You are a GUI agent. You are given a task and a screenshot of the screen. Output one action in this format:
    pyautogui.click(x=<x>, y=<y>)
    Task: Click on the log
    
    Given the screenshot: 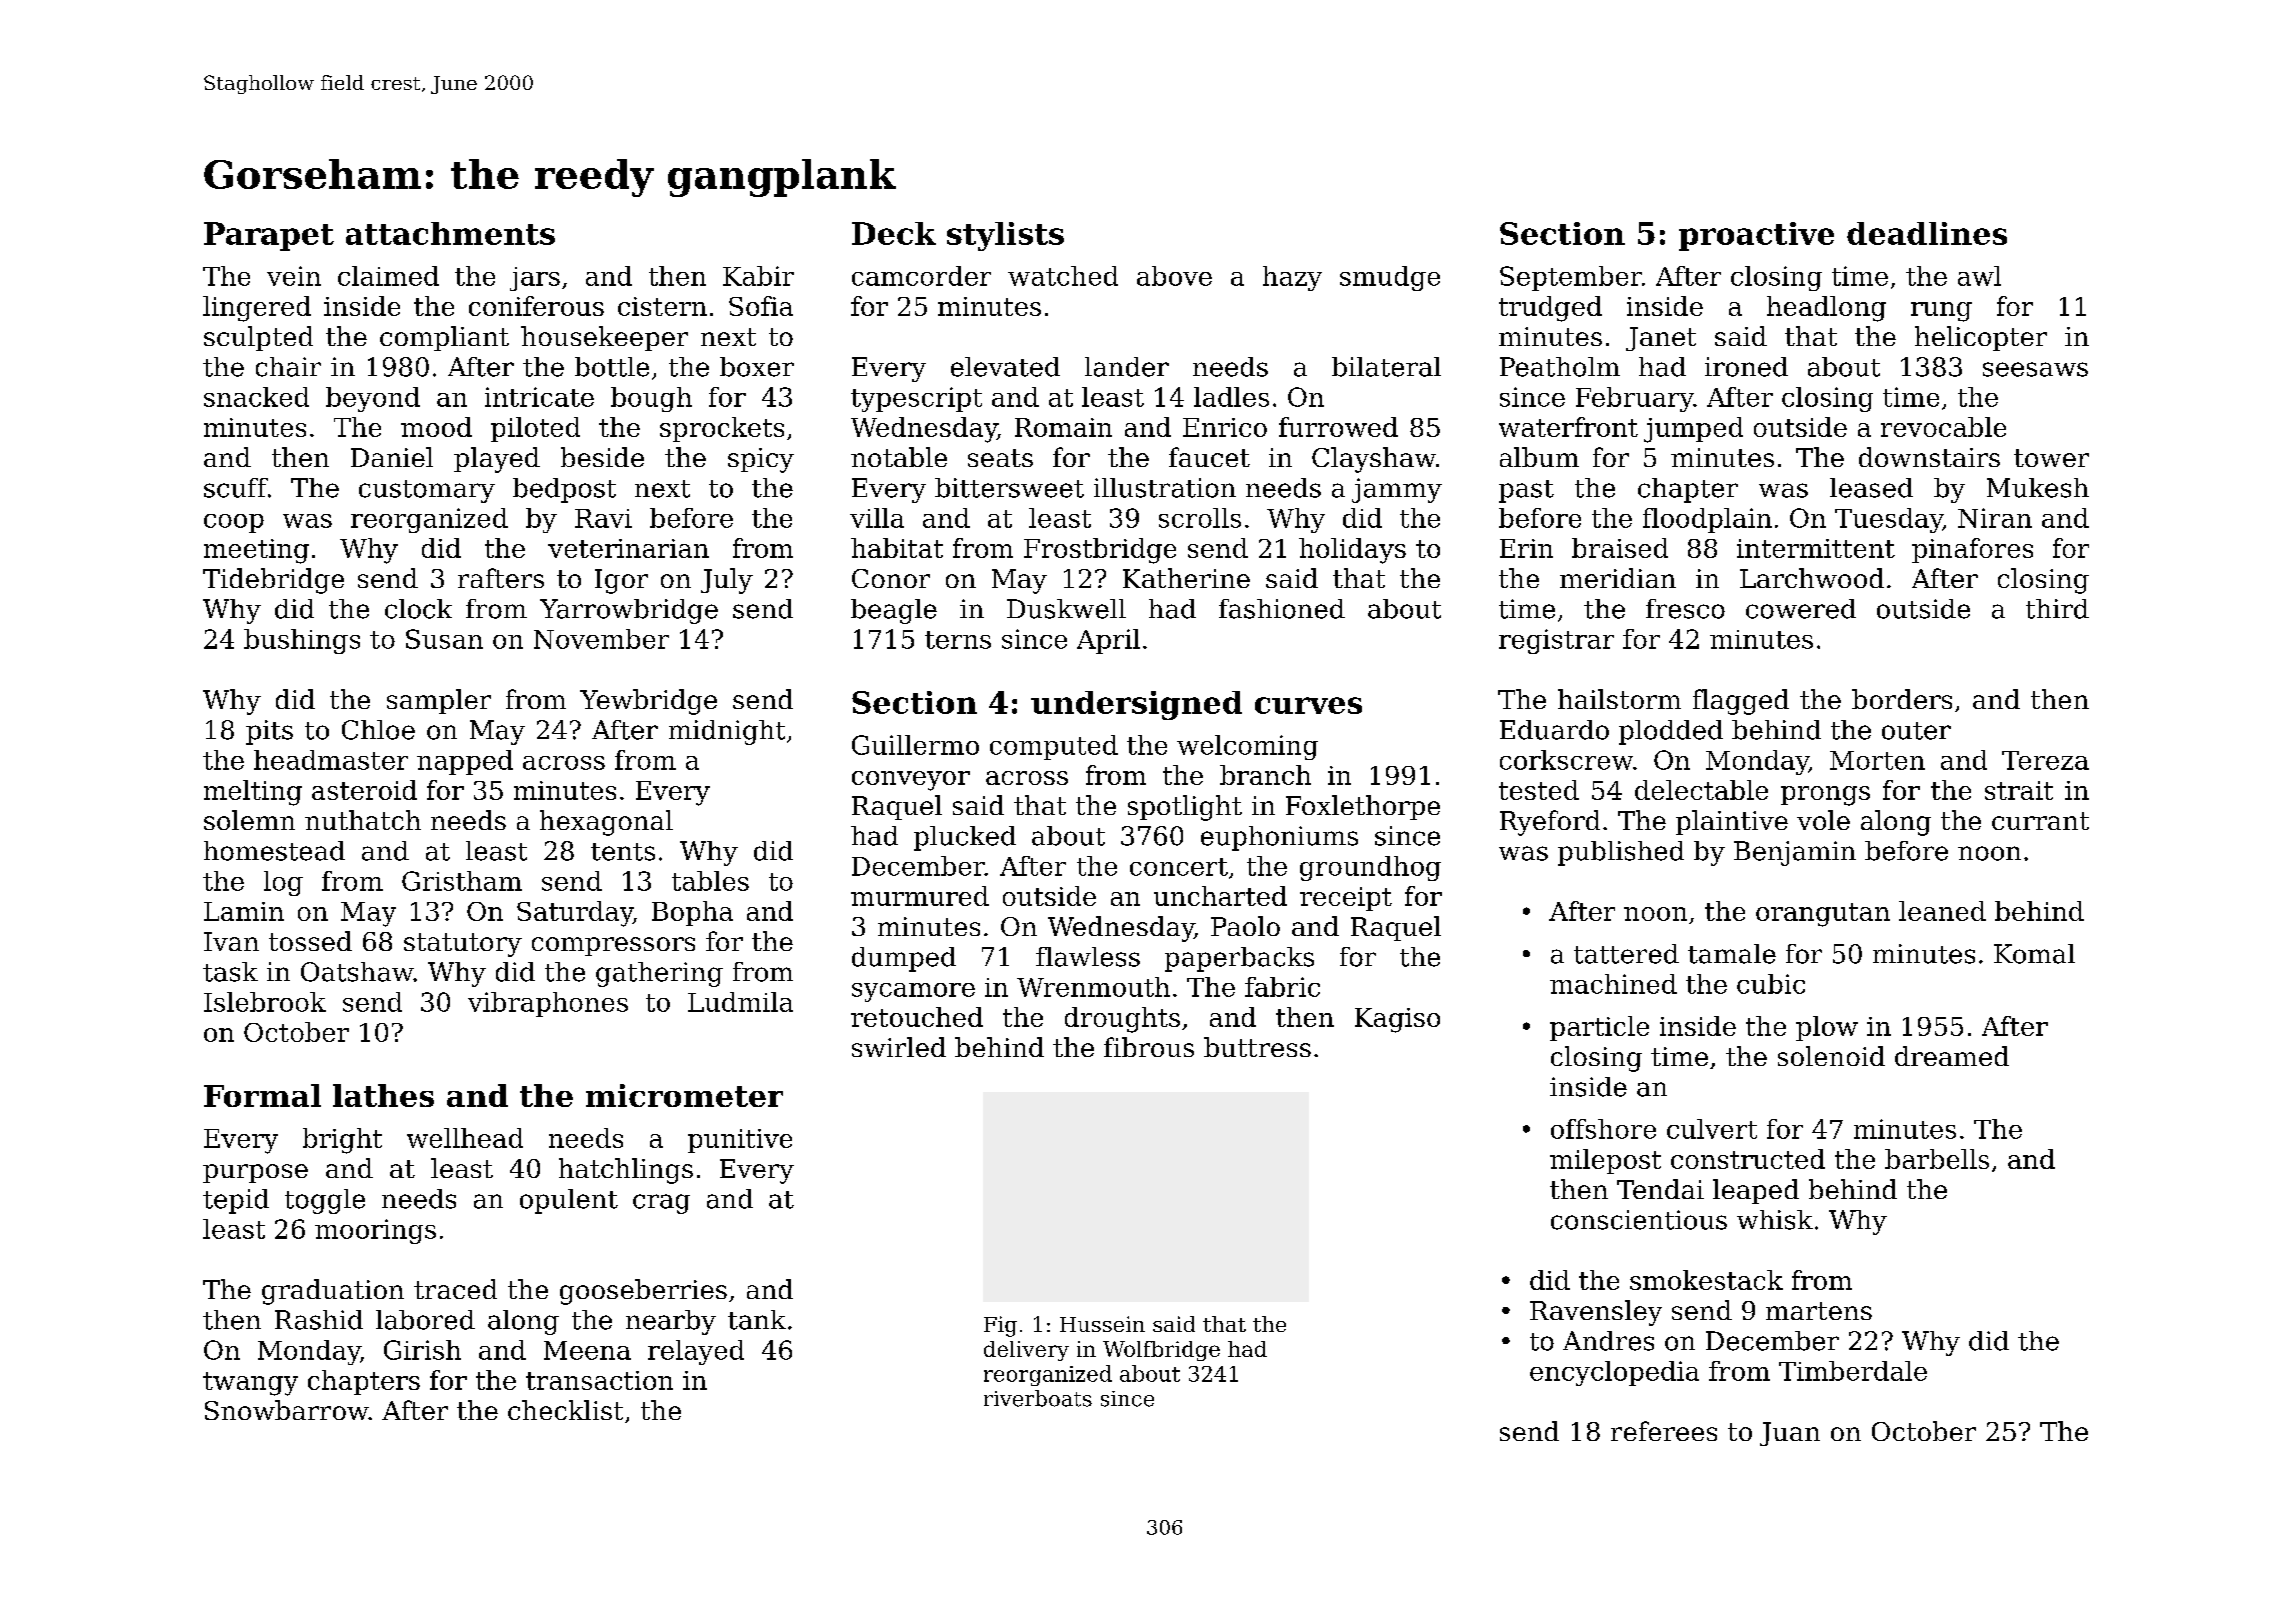 What is the action you would take?
    pyautogui.click(x=283, y=883)
